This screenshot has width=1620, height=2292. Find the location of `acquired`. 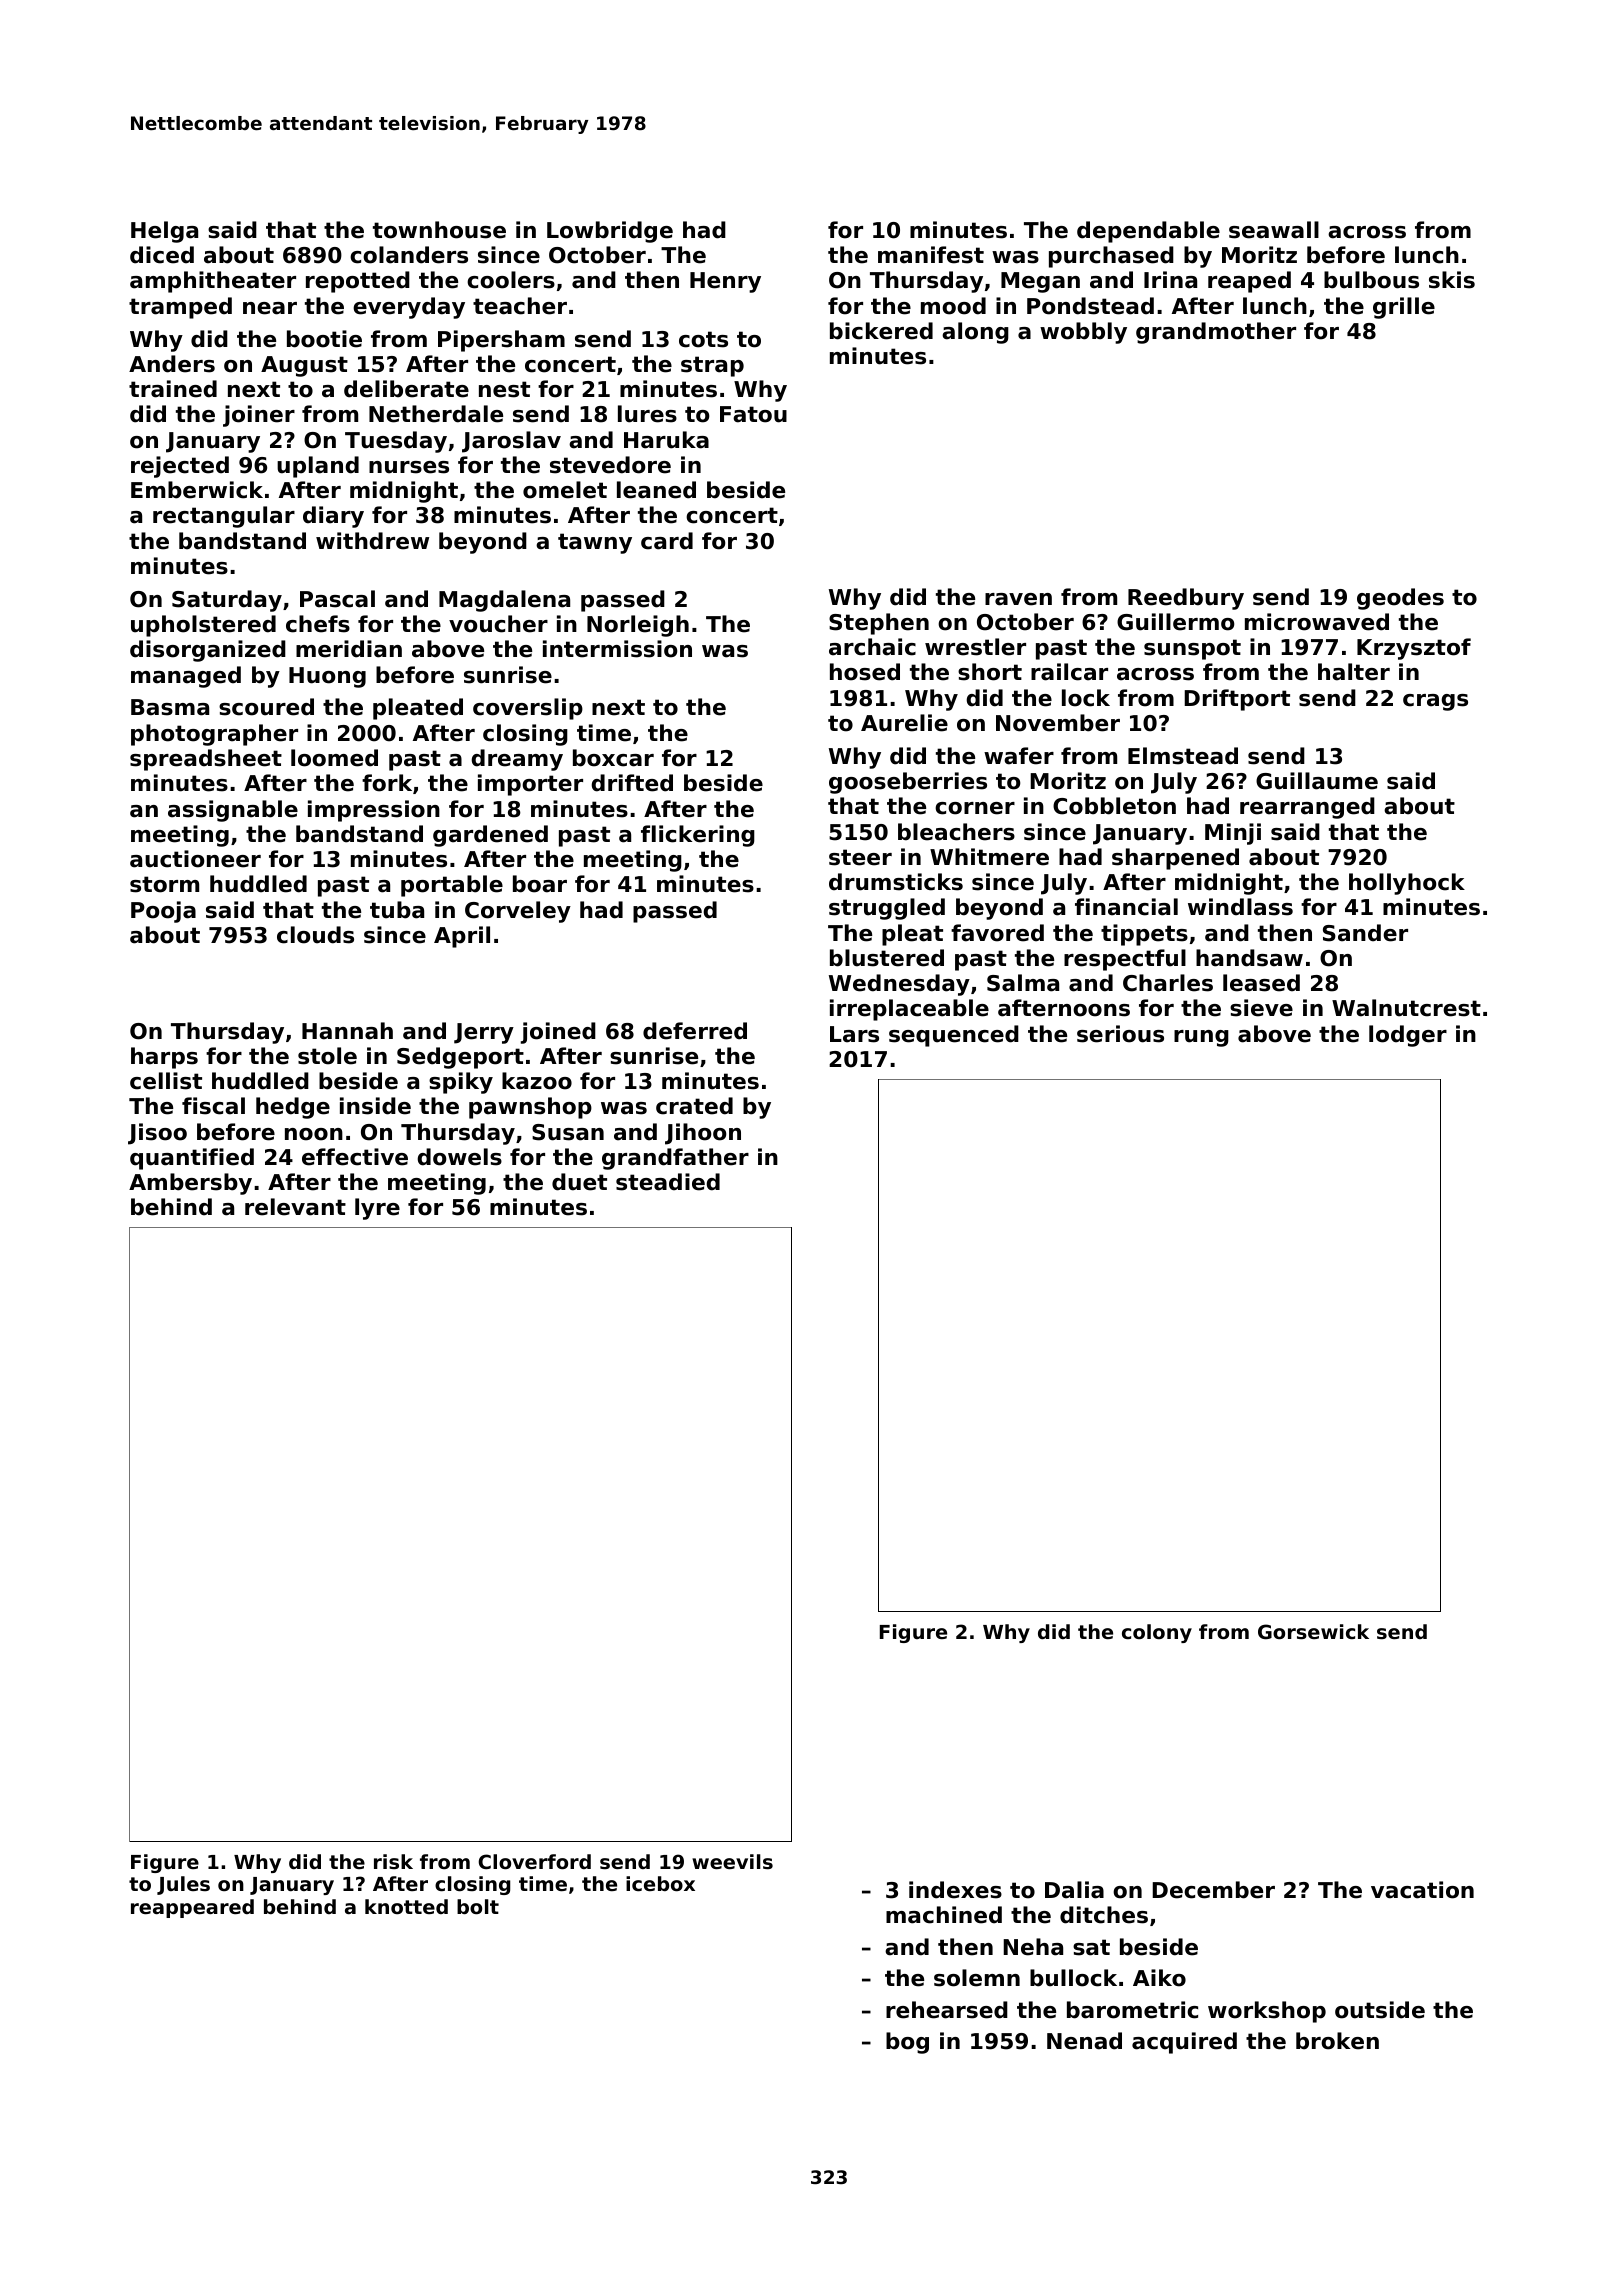

acquired is located at coordinates (1184, 2043).
